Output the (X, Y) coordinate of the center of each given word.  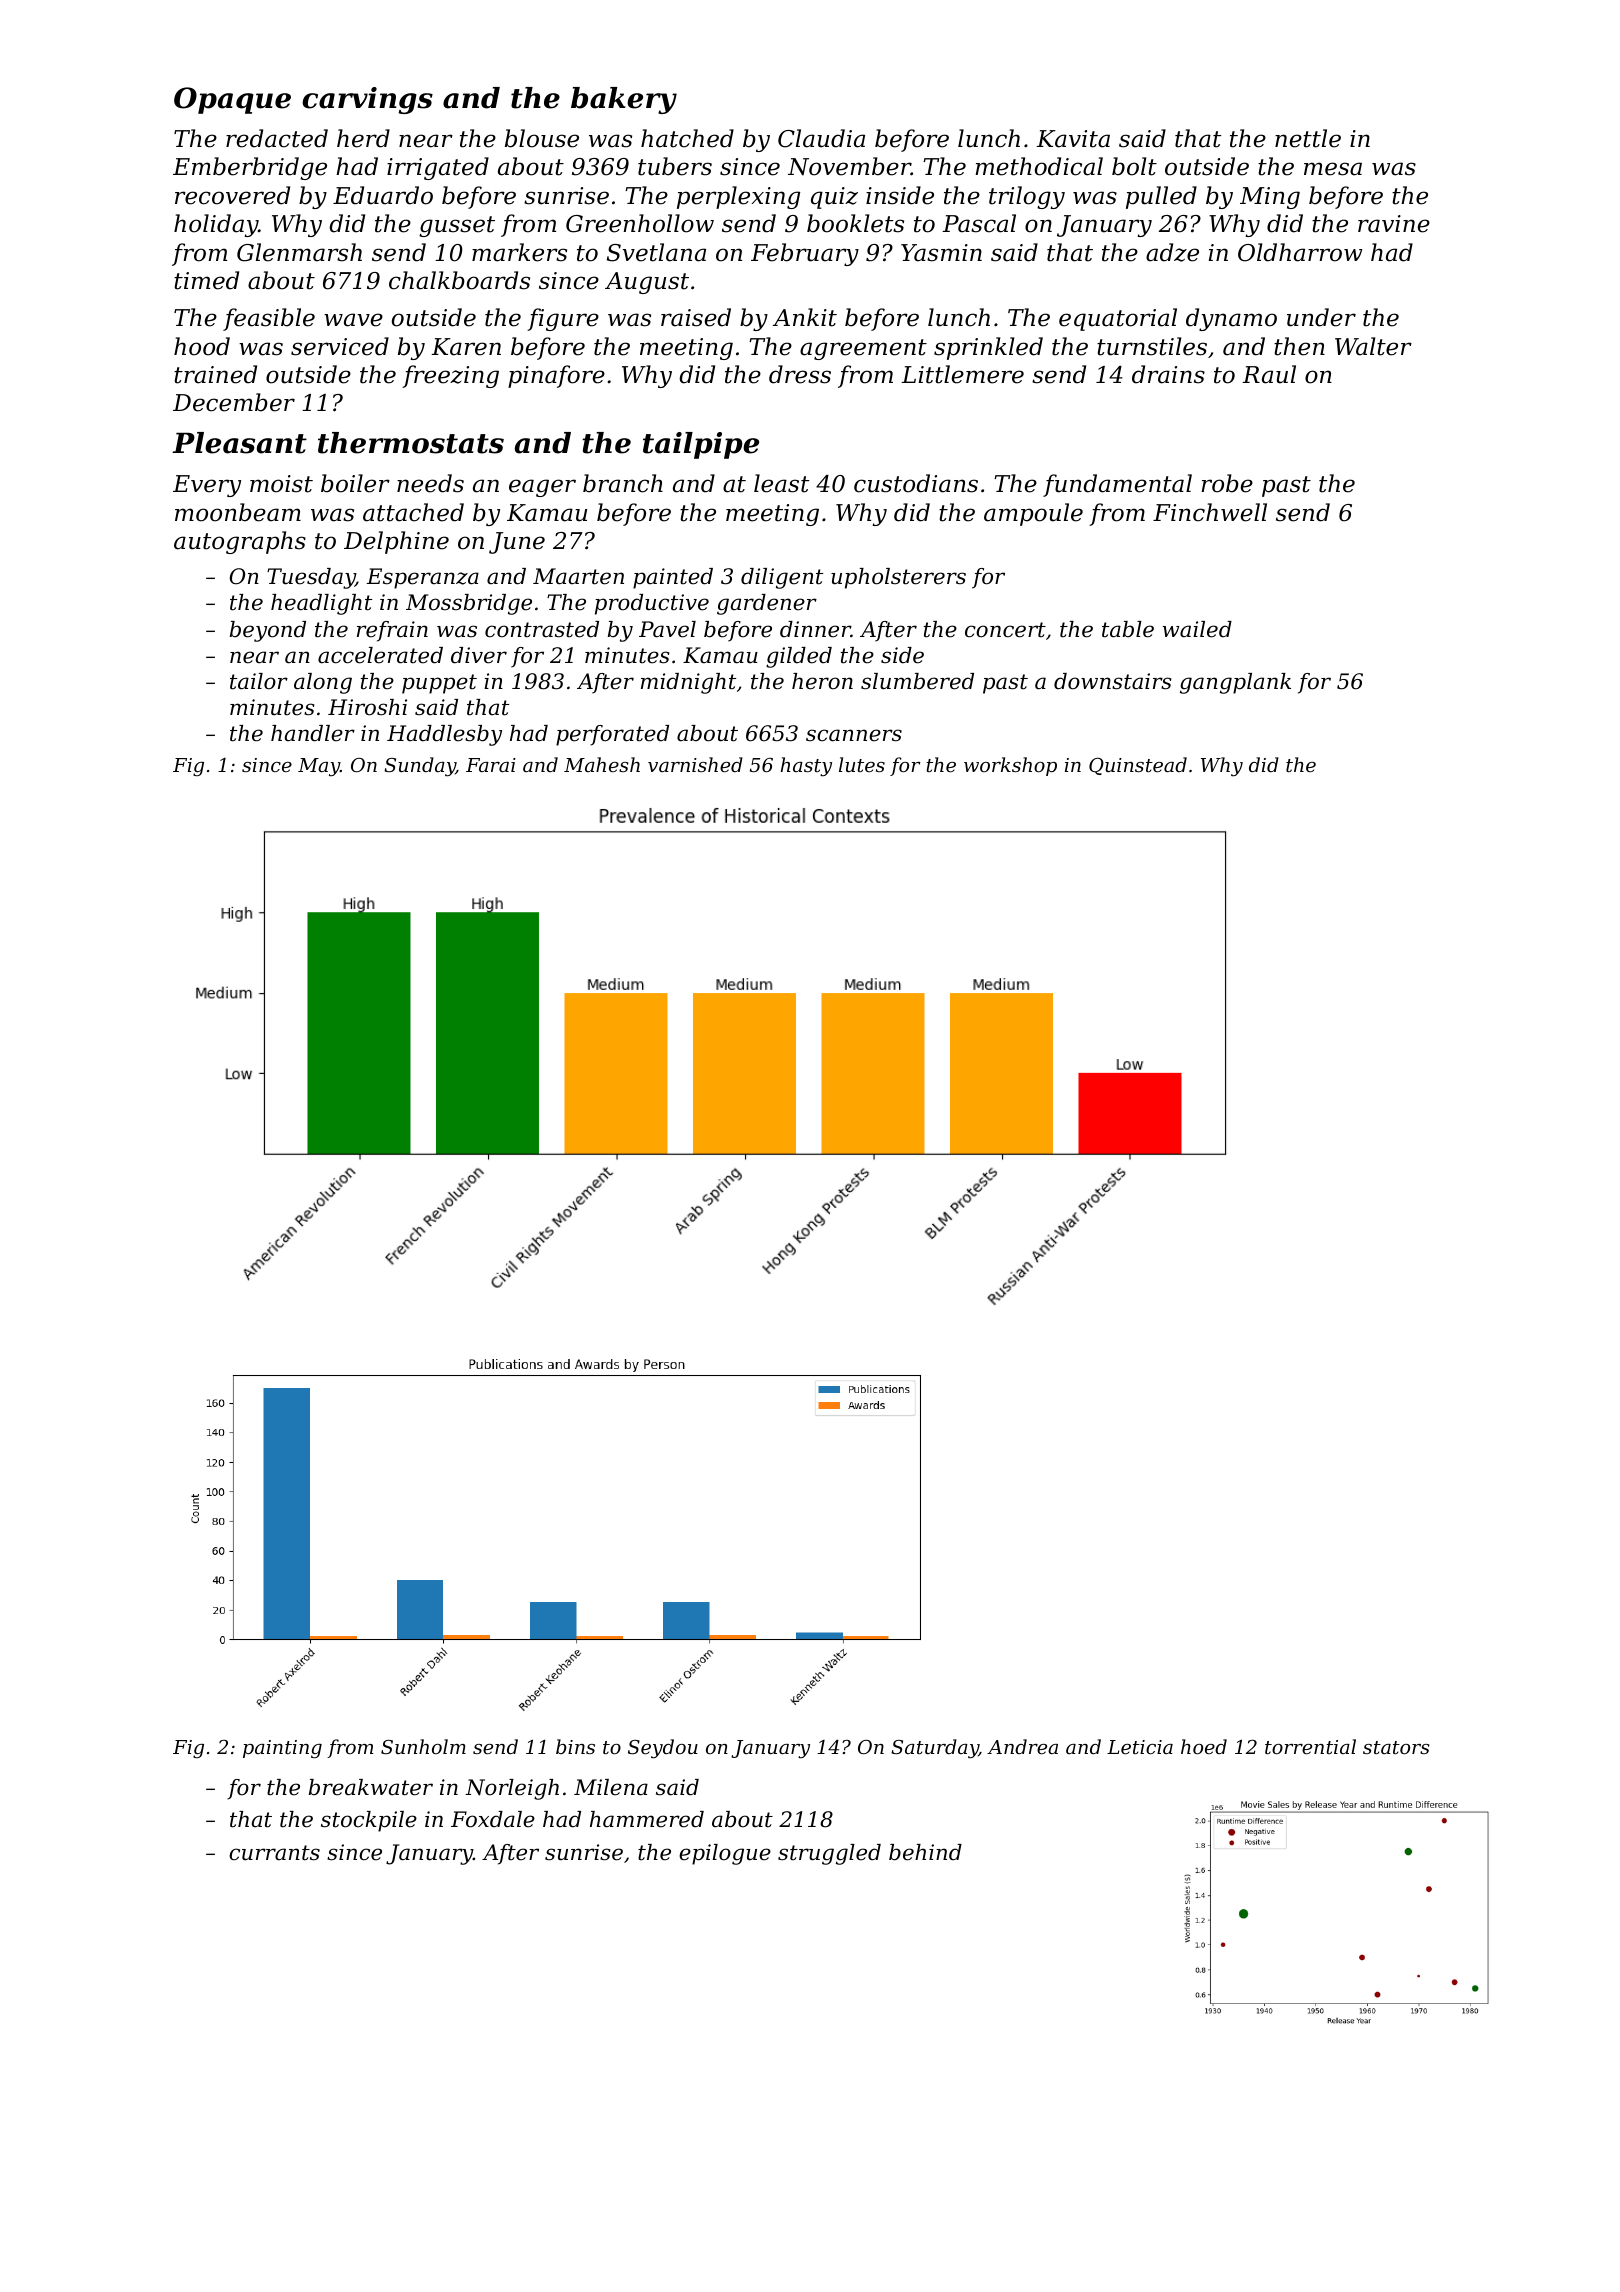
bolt (1134, 166)
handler (313, 733)
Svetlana (656, 252)
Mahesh (602, 764)
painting (282, 1749)
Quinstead (1138, 766)
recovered (232, 195)
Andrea (1022, 1746)
